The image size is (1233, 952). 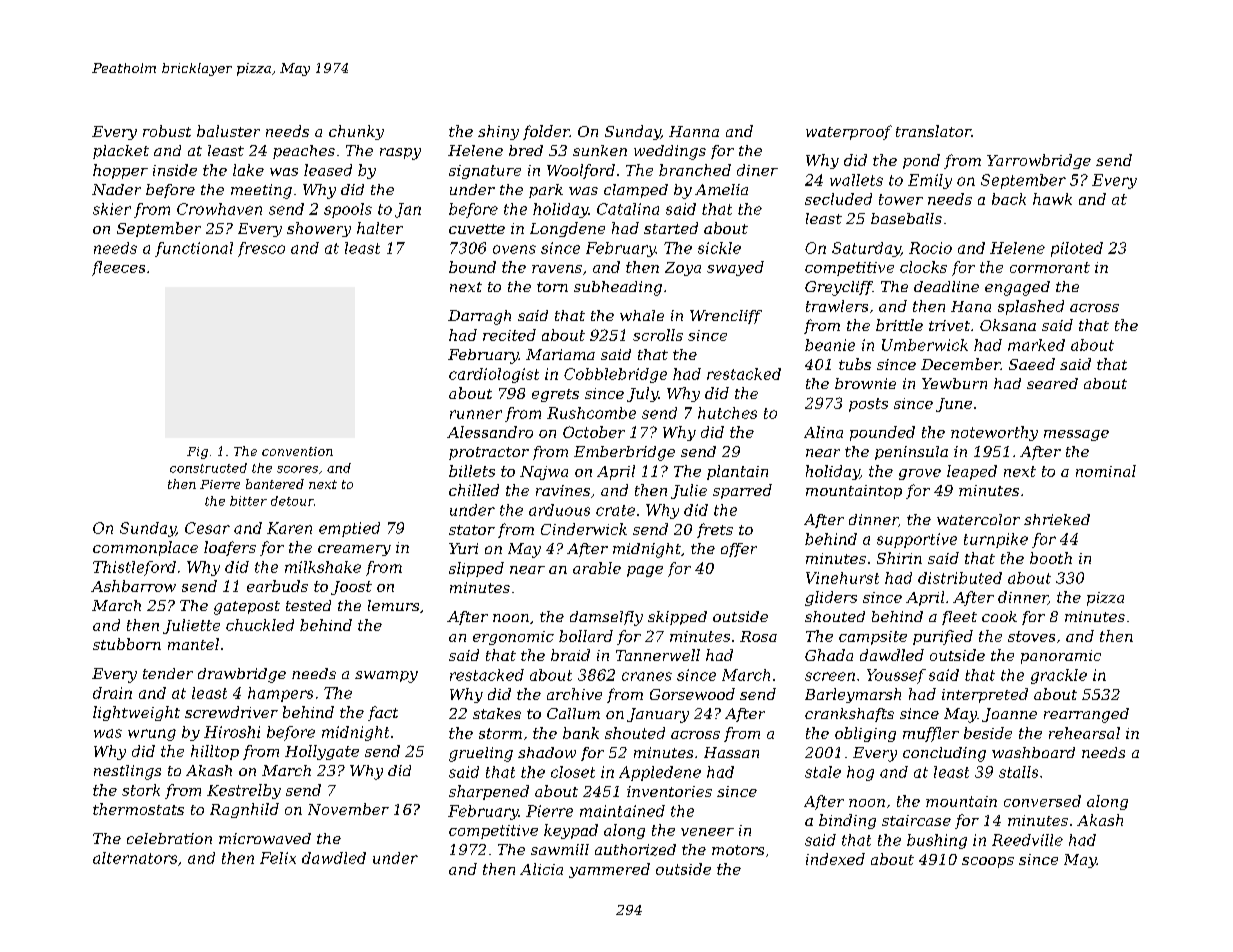 I want to click on subheading, so click(x=618, y=288).
